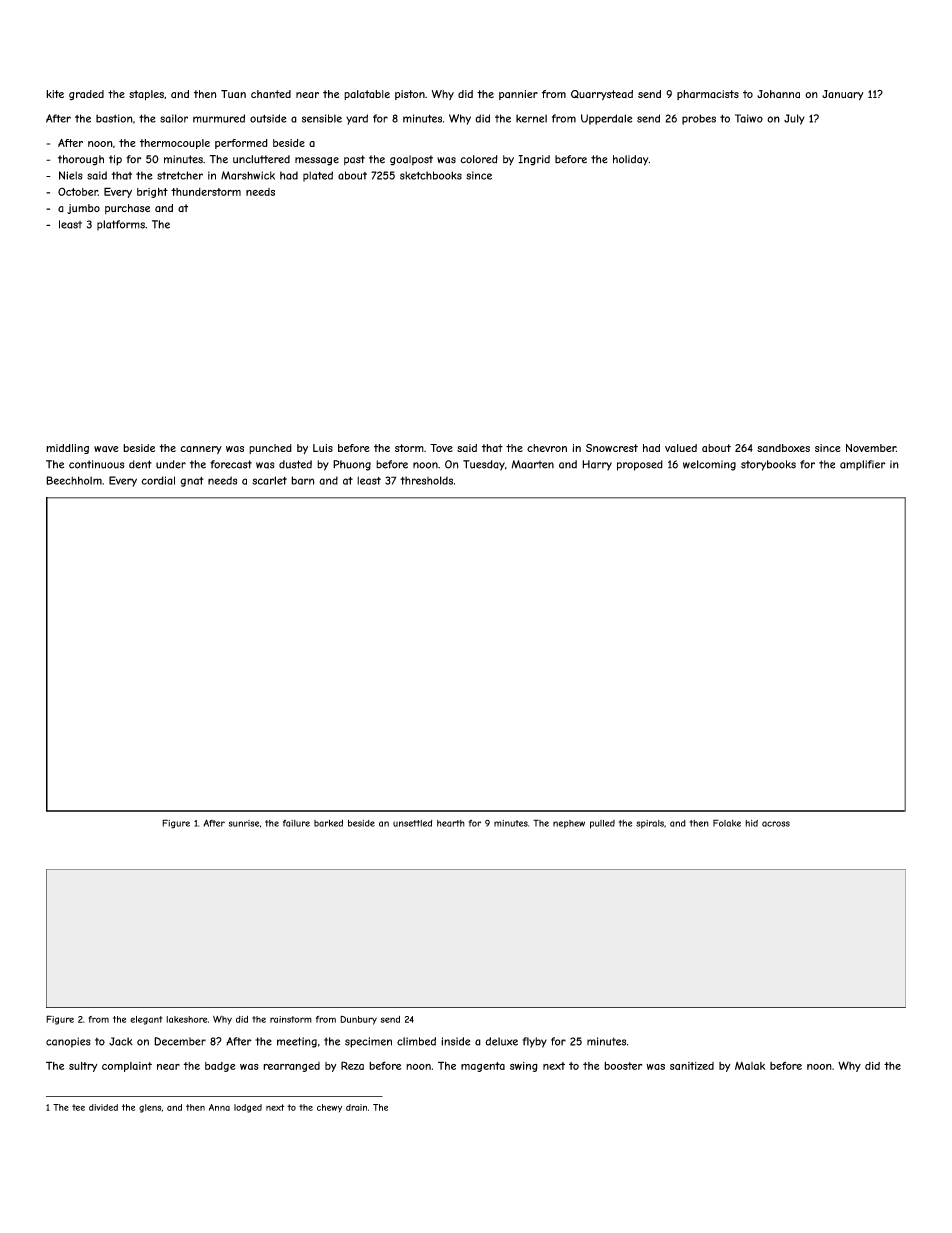 The height and width of the document is (1233, 952). I want to click on Tove, so click(441, 448).
